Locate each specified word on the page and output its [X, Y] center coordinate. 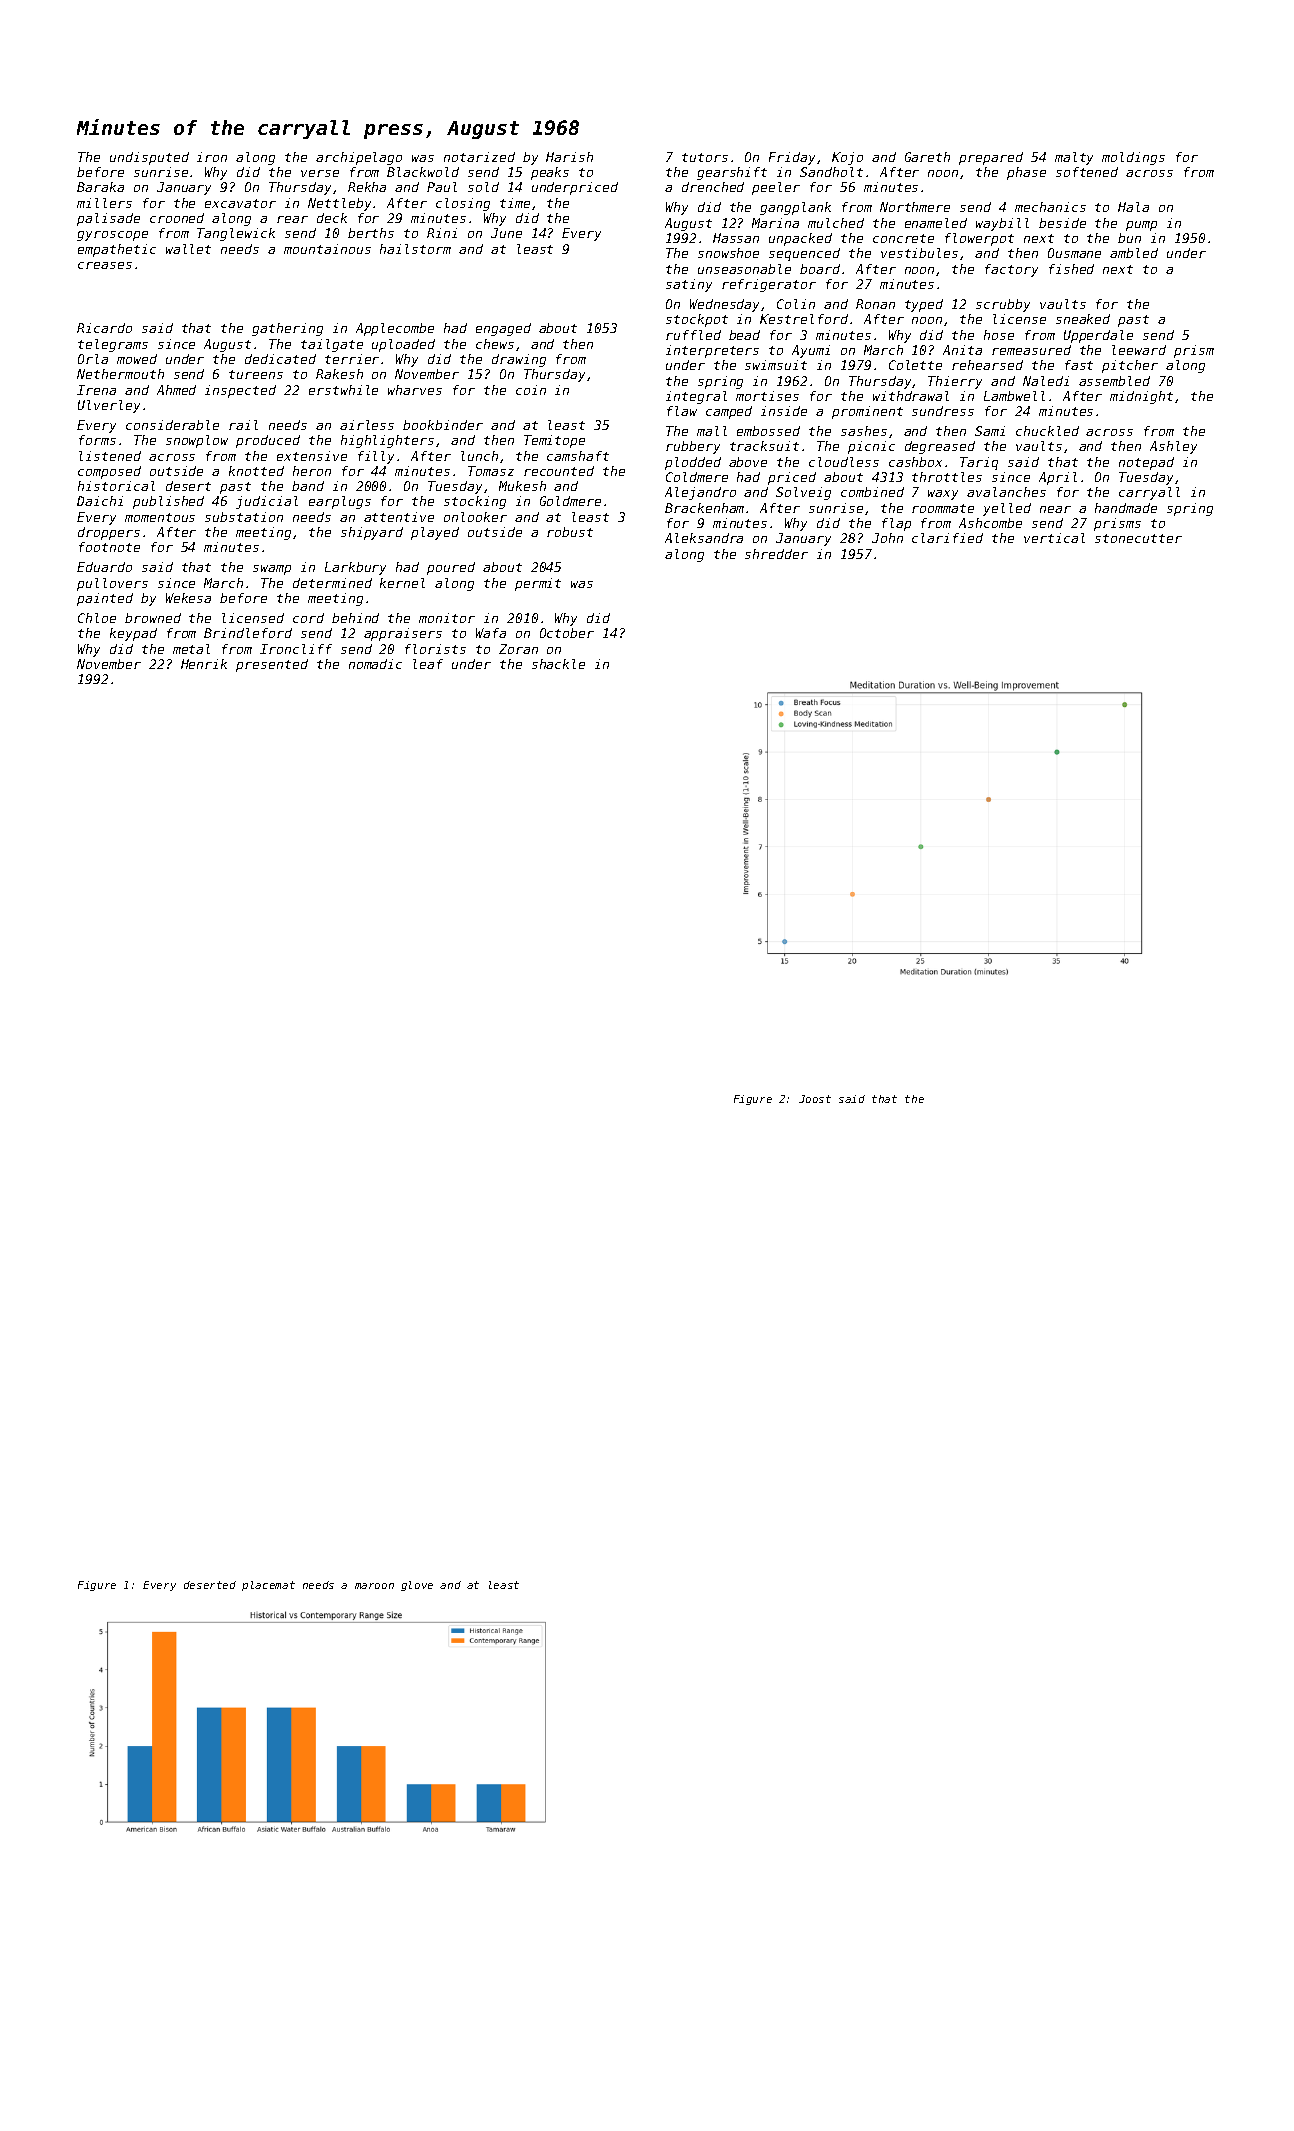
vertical [1054, 538]
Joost [815, 1099]
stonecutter [1138, 538]
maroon [374, 1586]
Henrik [204, 664]
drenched [713, 187]
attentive [399, 517]
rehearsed [987, 365]
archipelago [359, 158]
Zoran [518, 649]
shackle [558, 664]
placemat [268, 1586]
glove [417, 1586]
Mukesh [522, 486]
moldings [1133, 158]
